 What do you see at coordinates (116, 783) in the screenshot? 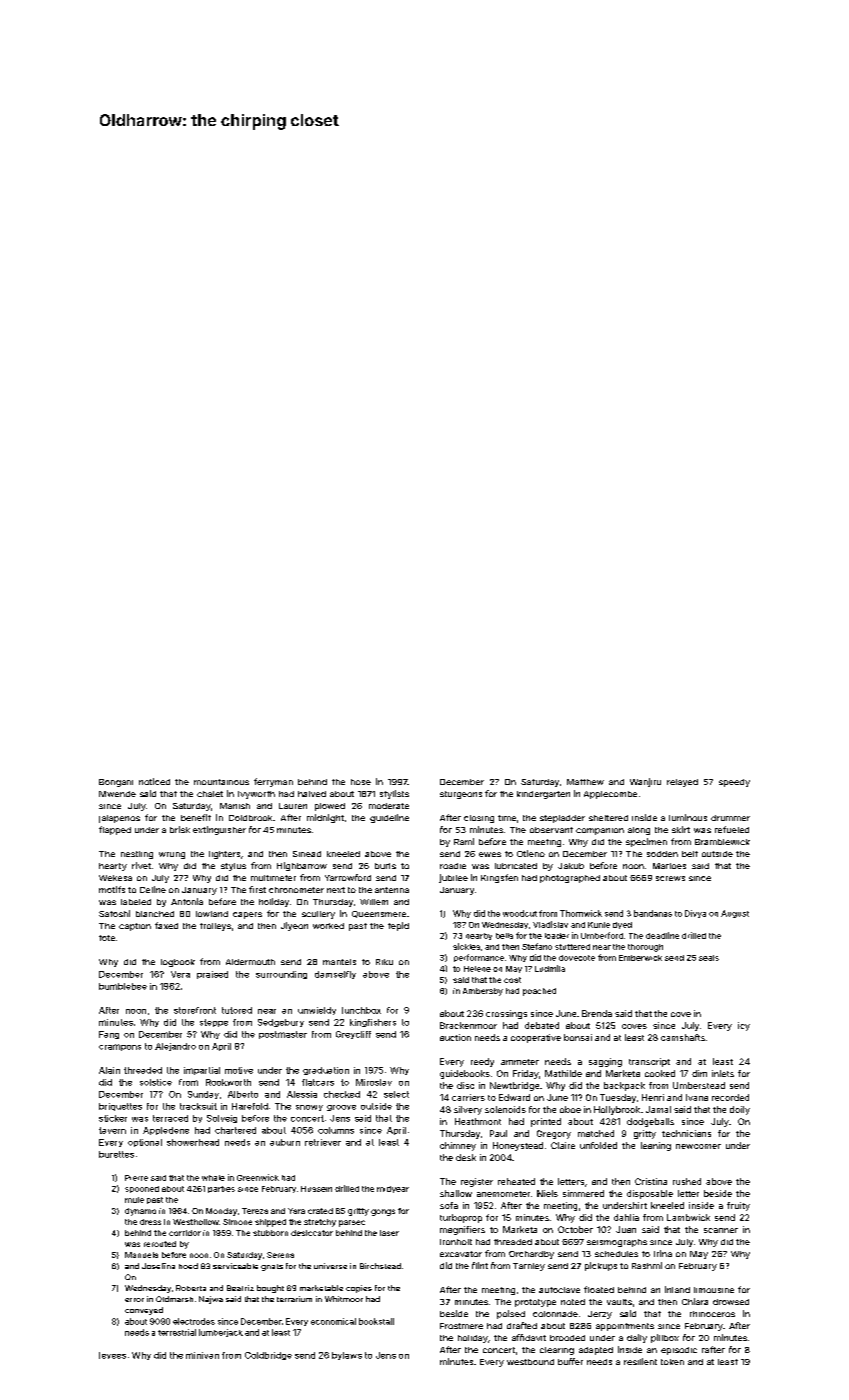
I see `Bongani` at bounding box center [116, 783].
